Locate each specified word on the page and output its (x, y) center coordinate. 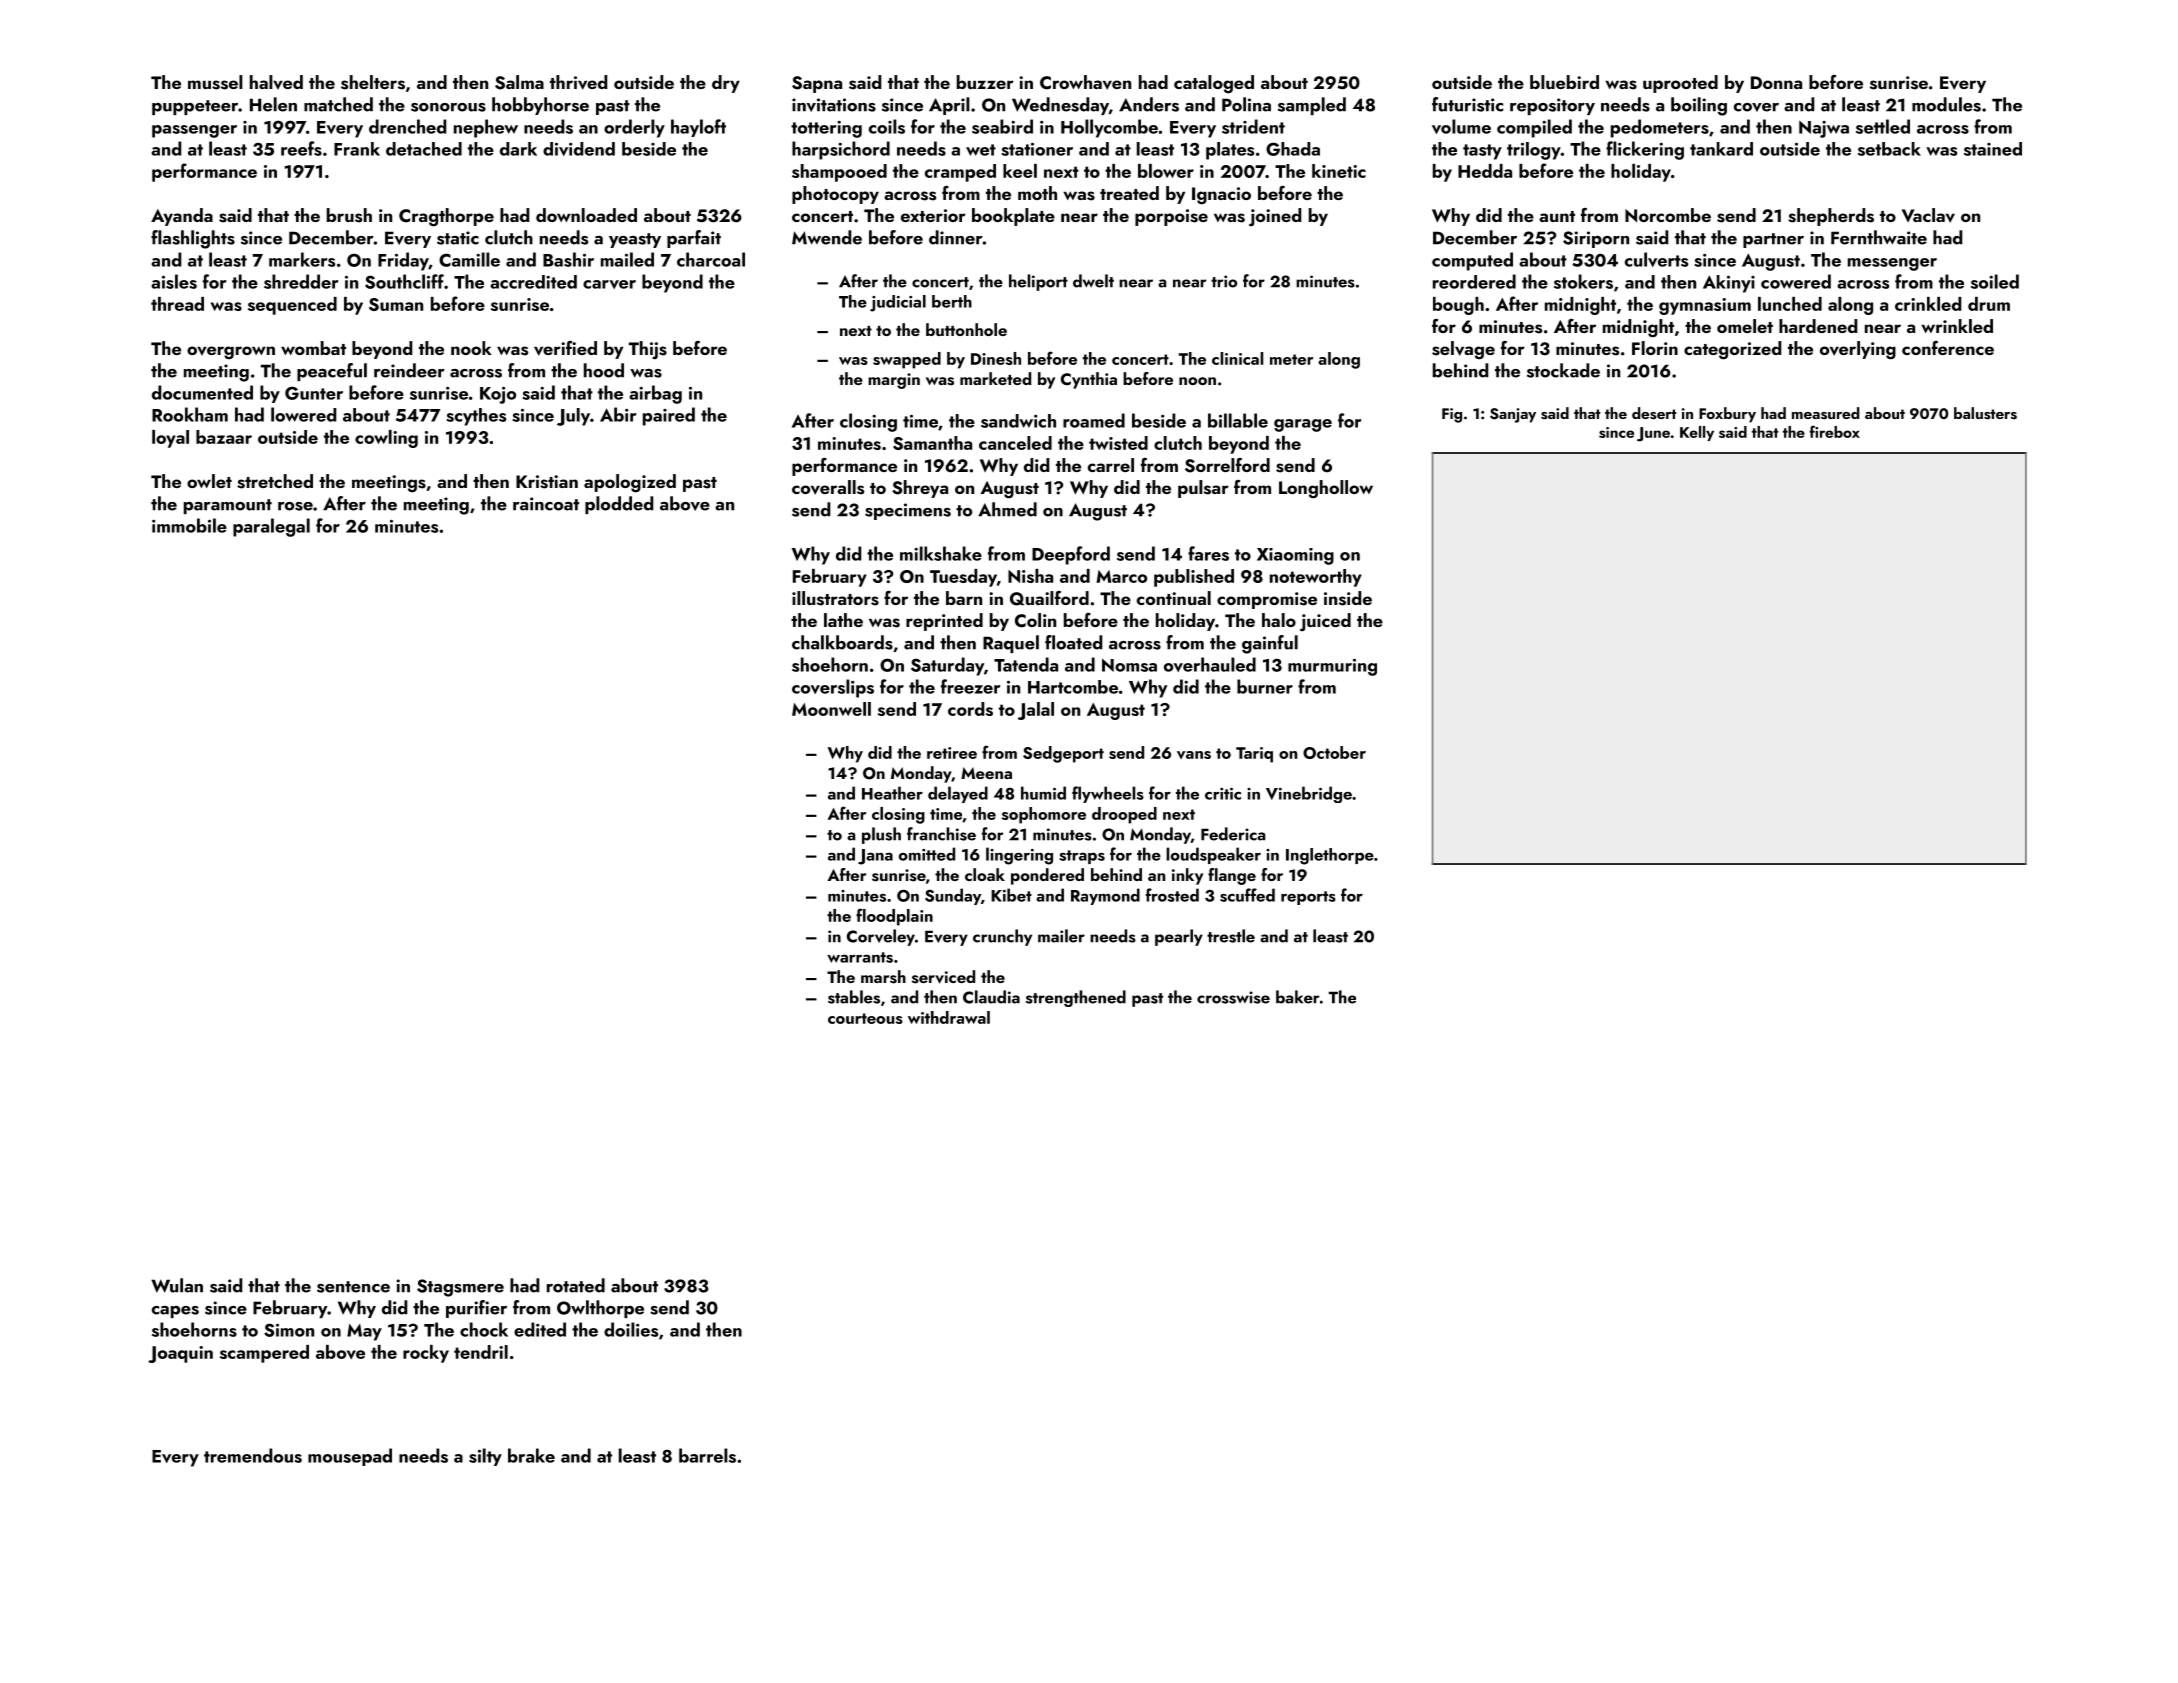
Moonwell (831, 709)
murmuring (1332, 667)
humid (1043, 793)
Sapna (817, 84)
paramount (228, 506)
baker (1297, 997)
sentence (353, 1287)
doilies (631, 1329)
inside (1348, 598)
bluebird (1564, 82)
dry (726, 84)
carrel (1111, 465)
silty (485, 1457)
